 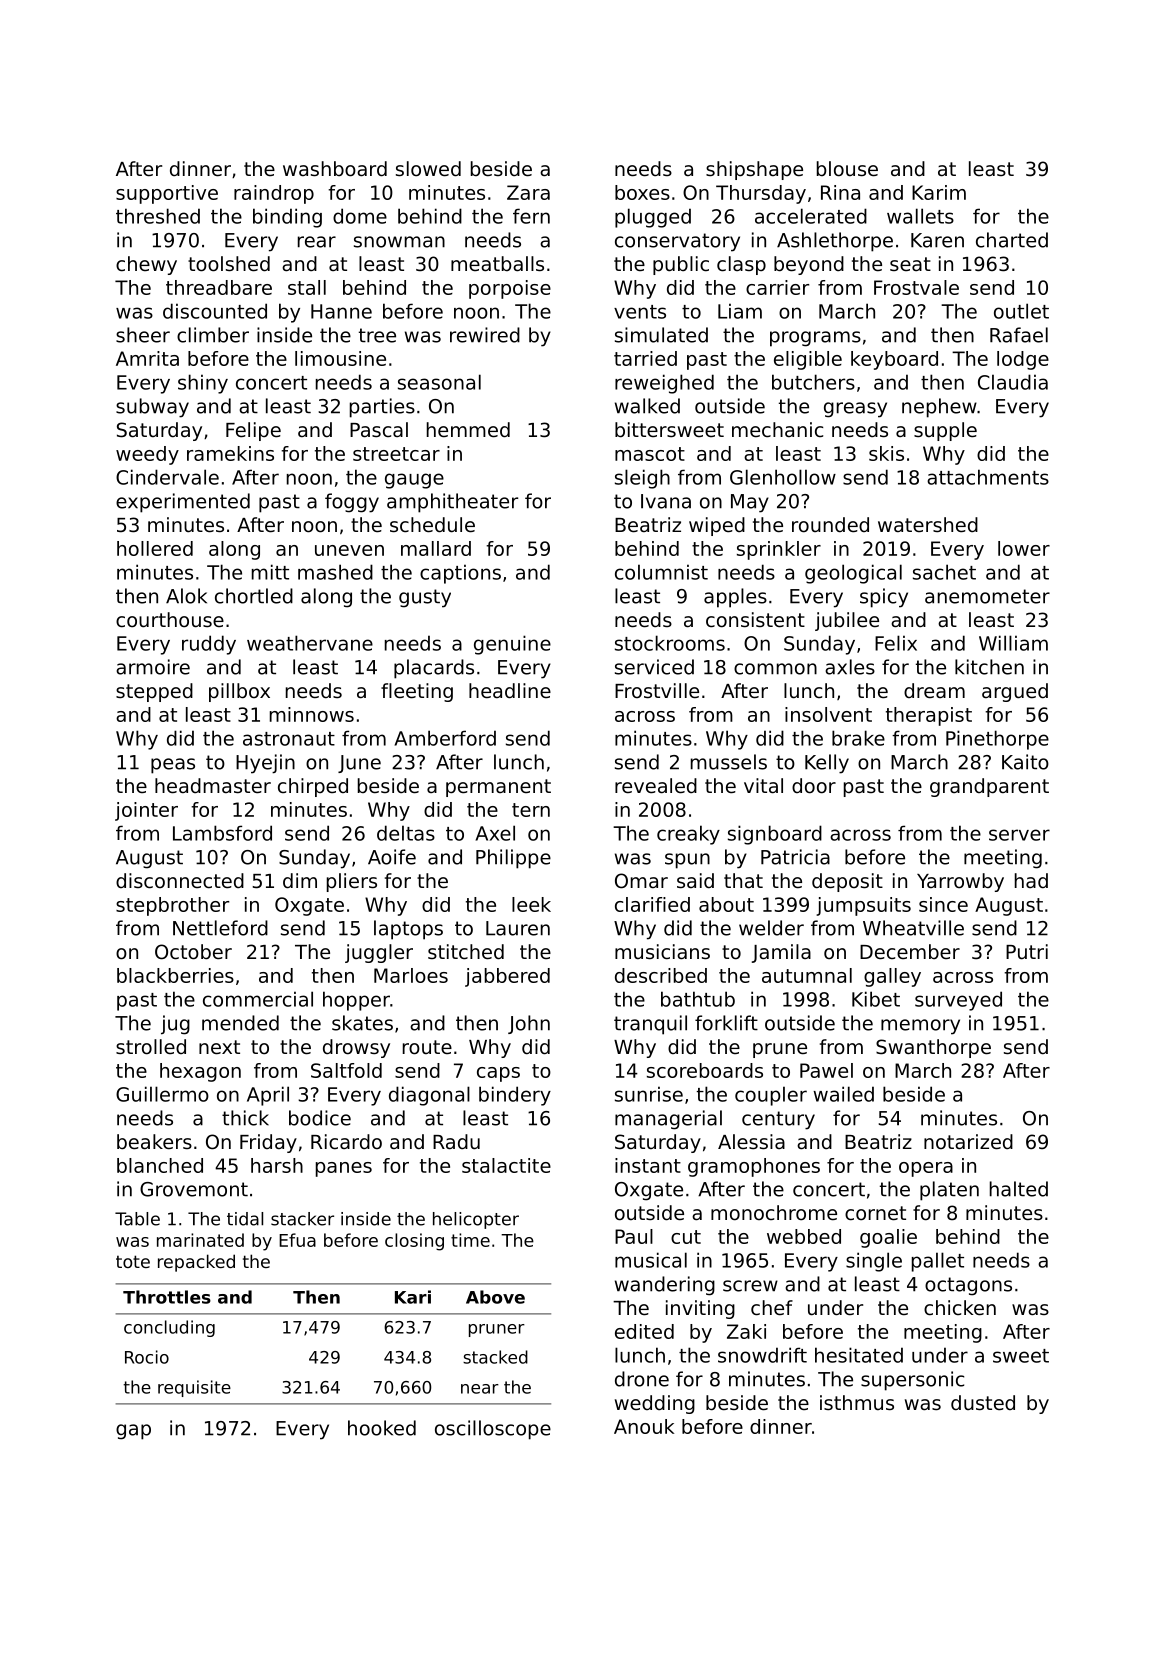 What do you see at coordinates (960, 882) in the image?
I see `Yarrowby` at bounding box center [960, 882].
